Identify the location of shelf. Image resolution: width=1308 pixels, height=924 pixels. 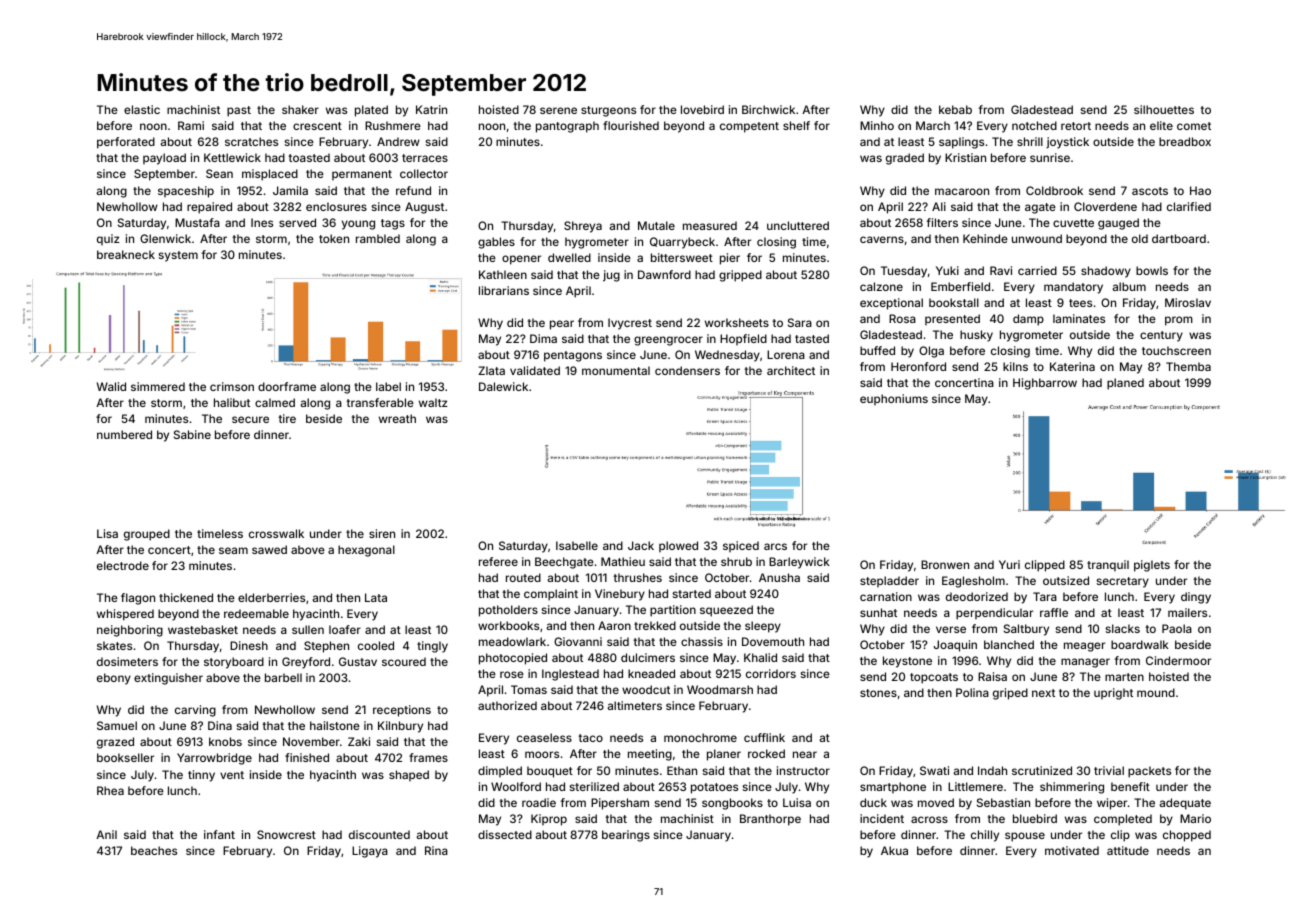
(796, 125).
